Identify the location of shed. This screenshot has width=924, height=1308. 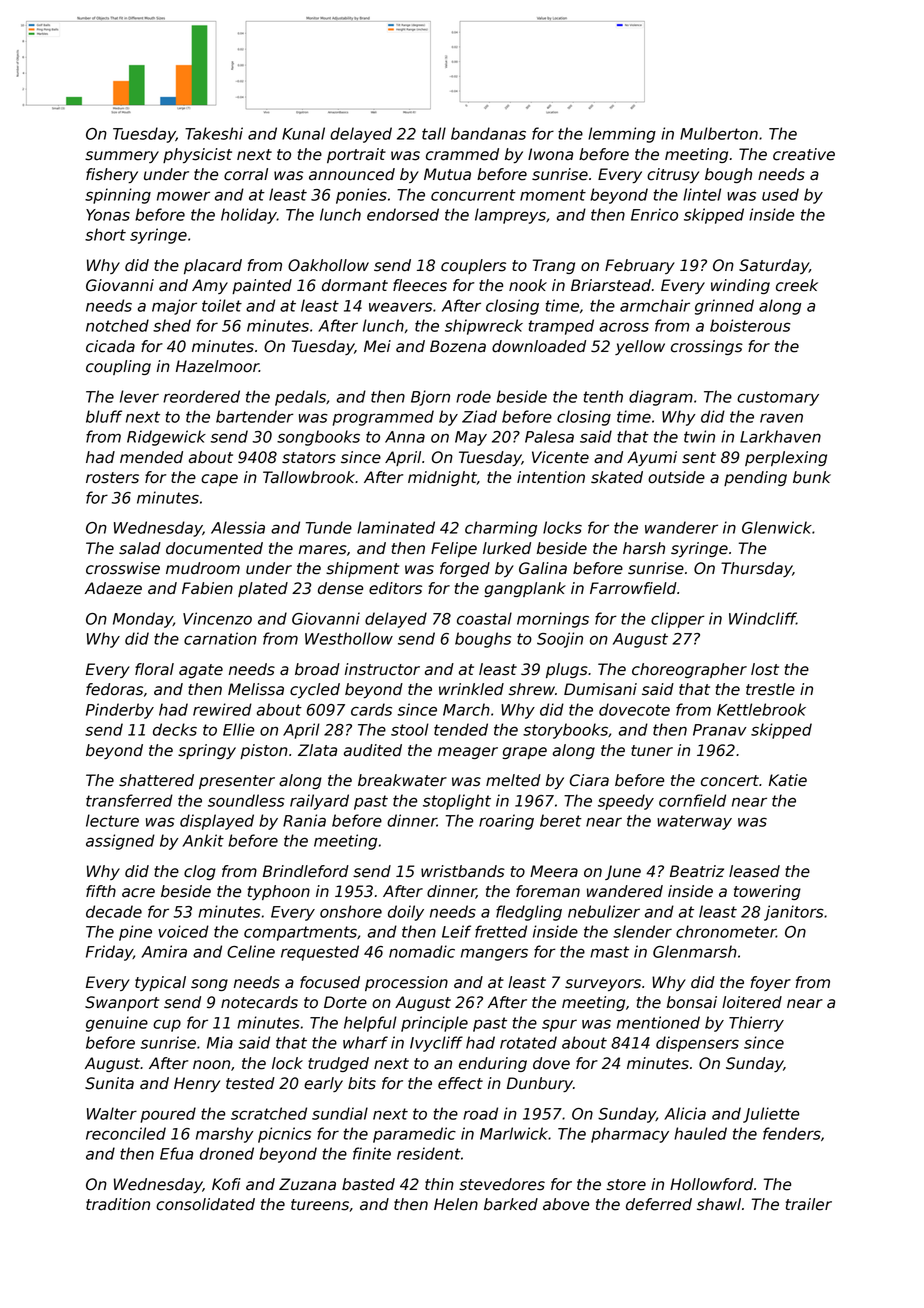
(172, 325).
